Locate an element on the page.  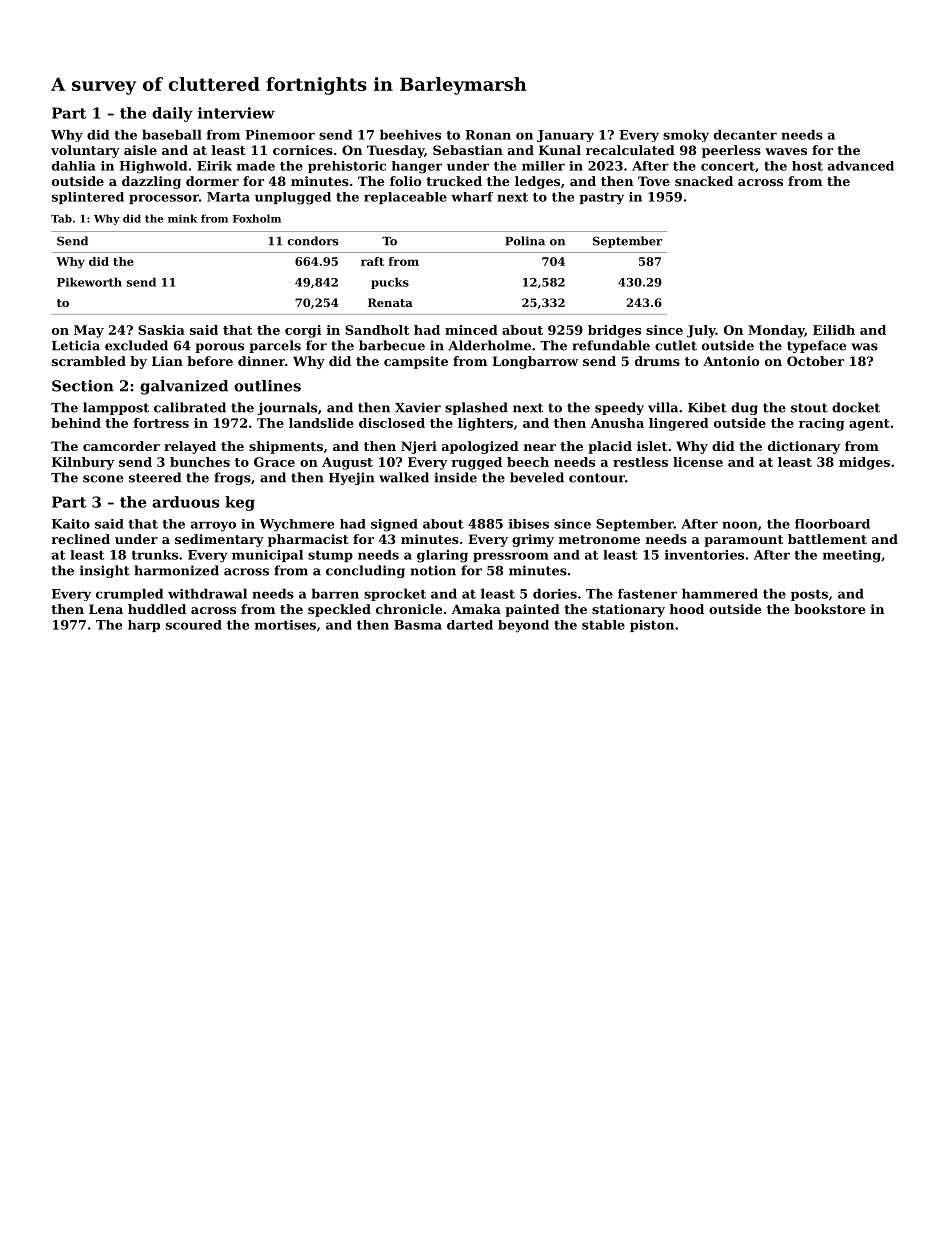
voluntary is located at coordinates (85, 151).
